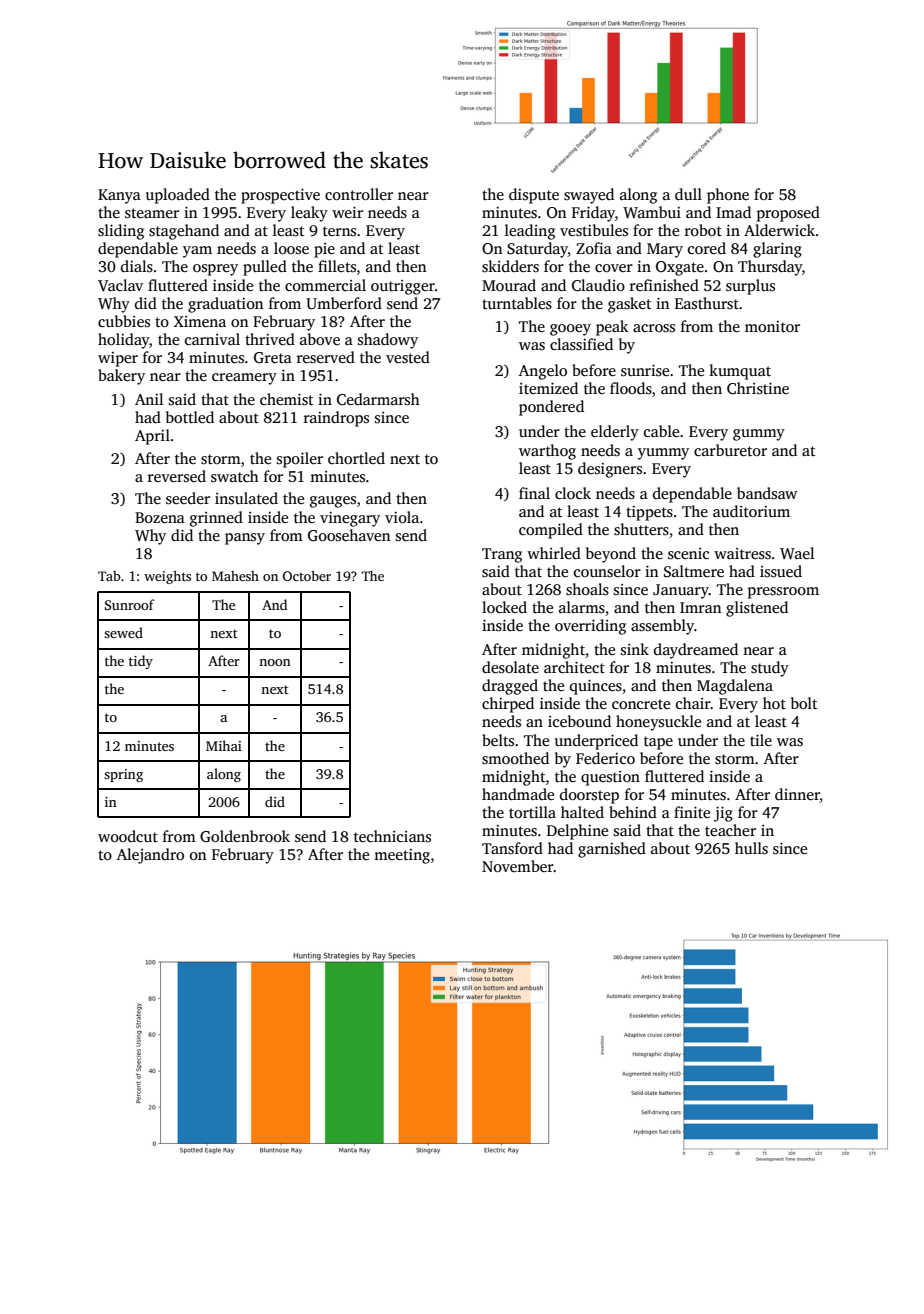 Image resolution: width=924 pixels, height=1314 pixels. What do you see at coordinates (510, 687) in the screenshot?
I see `dragged` at bounding box center [510, 687].
